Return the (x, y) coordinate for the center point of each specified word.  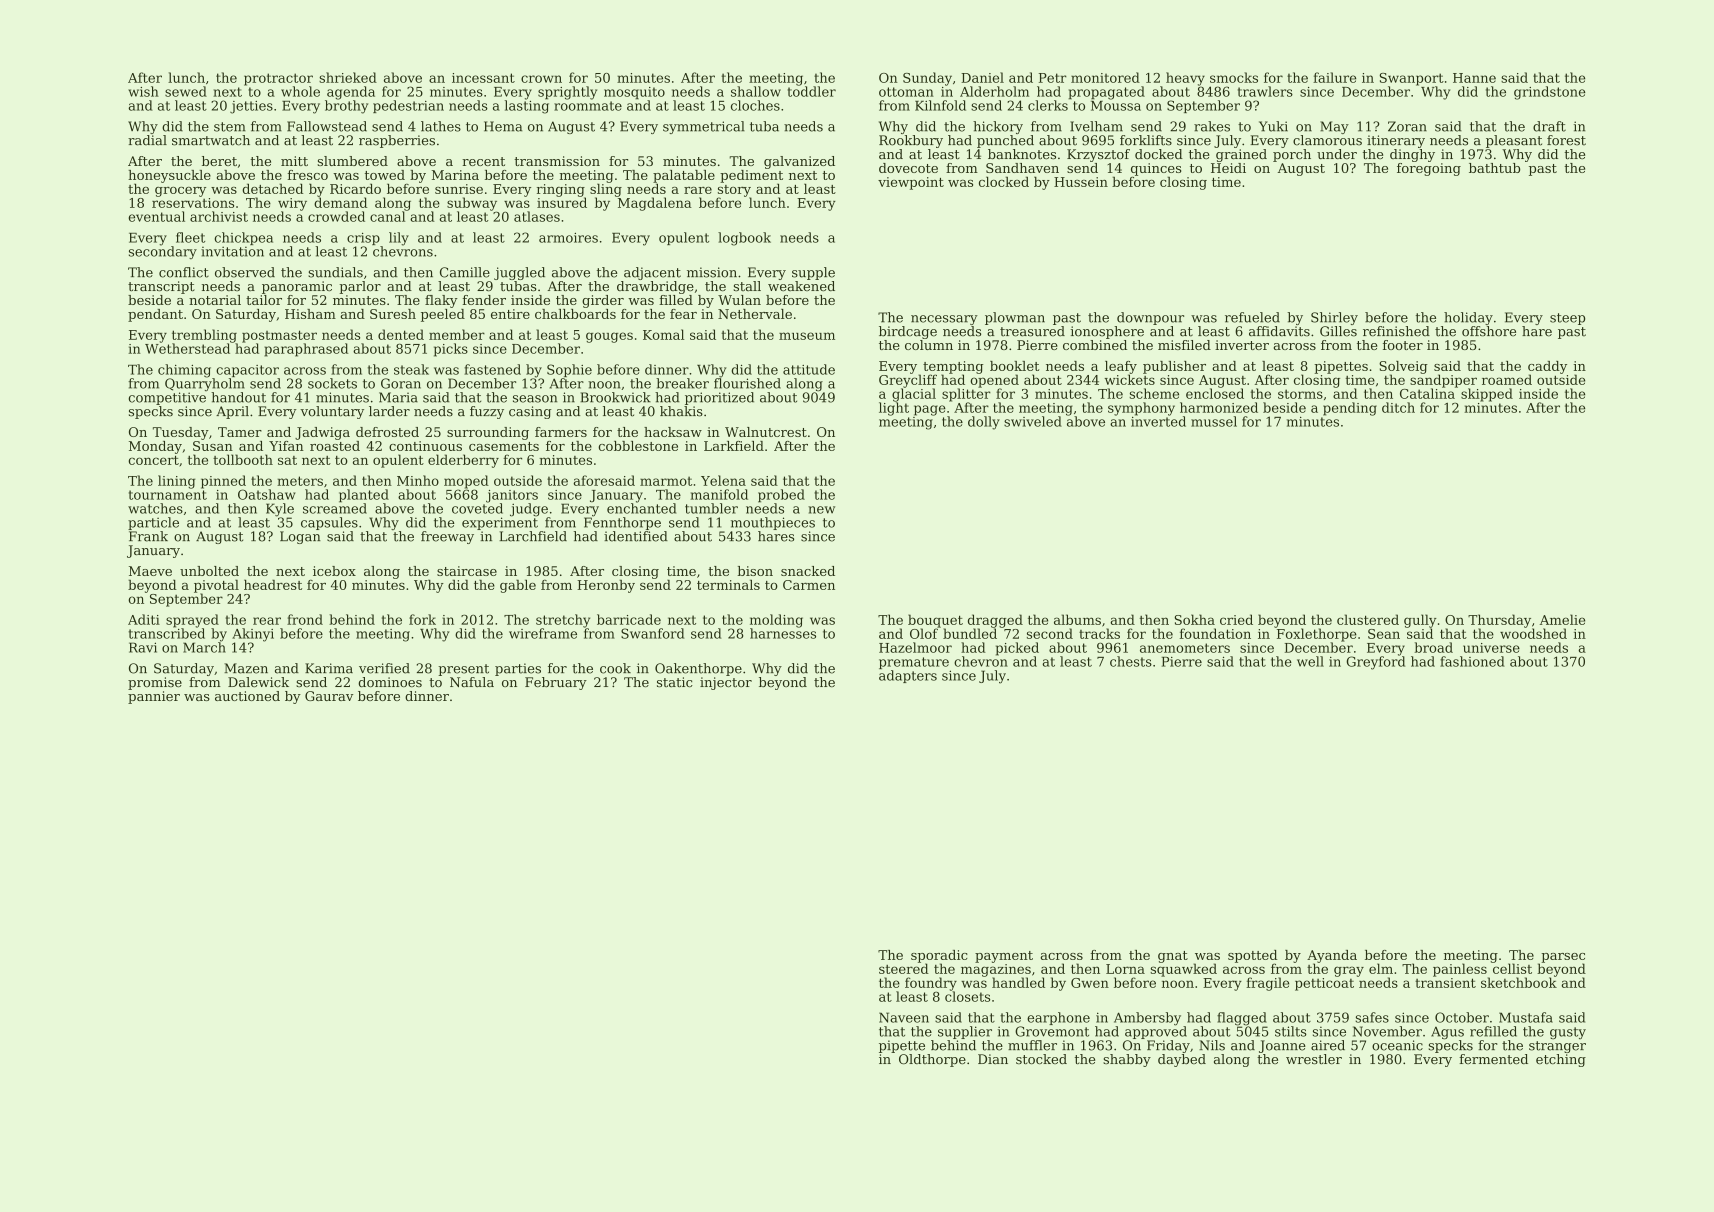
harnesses (783, 633)
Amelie (1562, 619)
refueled (1252, 317)
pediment (751, 176)
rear (267, 621)
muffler (1032, 1045)
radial (147, 140)
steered (904, 968)
